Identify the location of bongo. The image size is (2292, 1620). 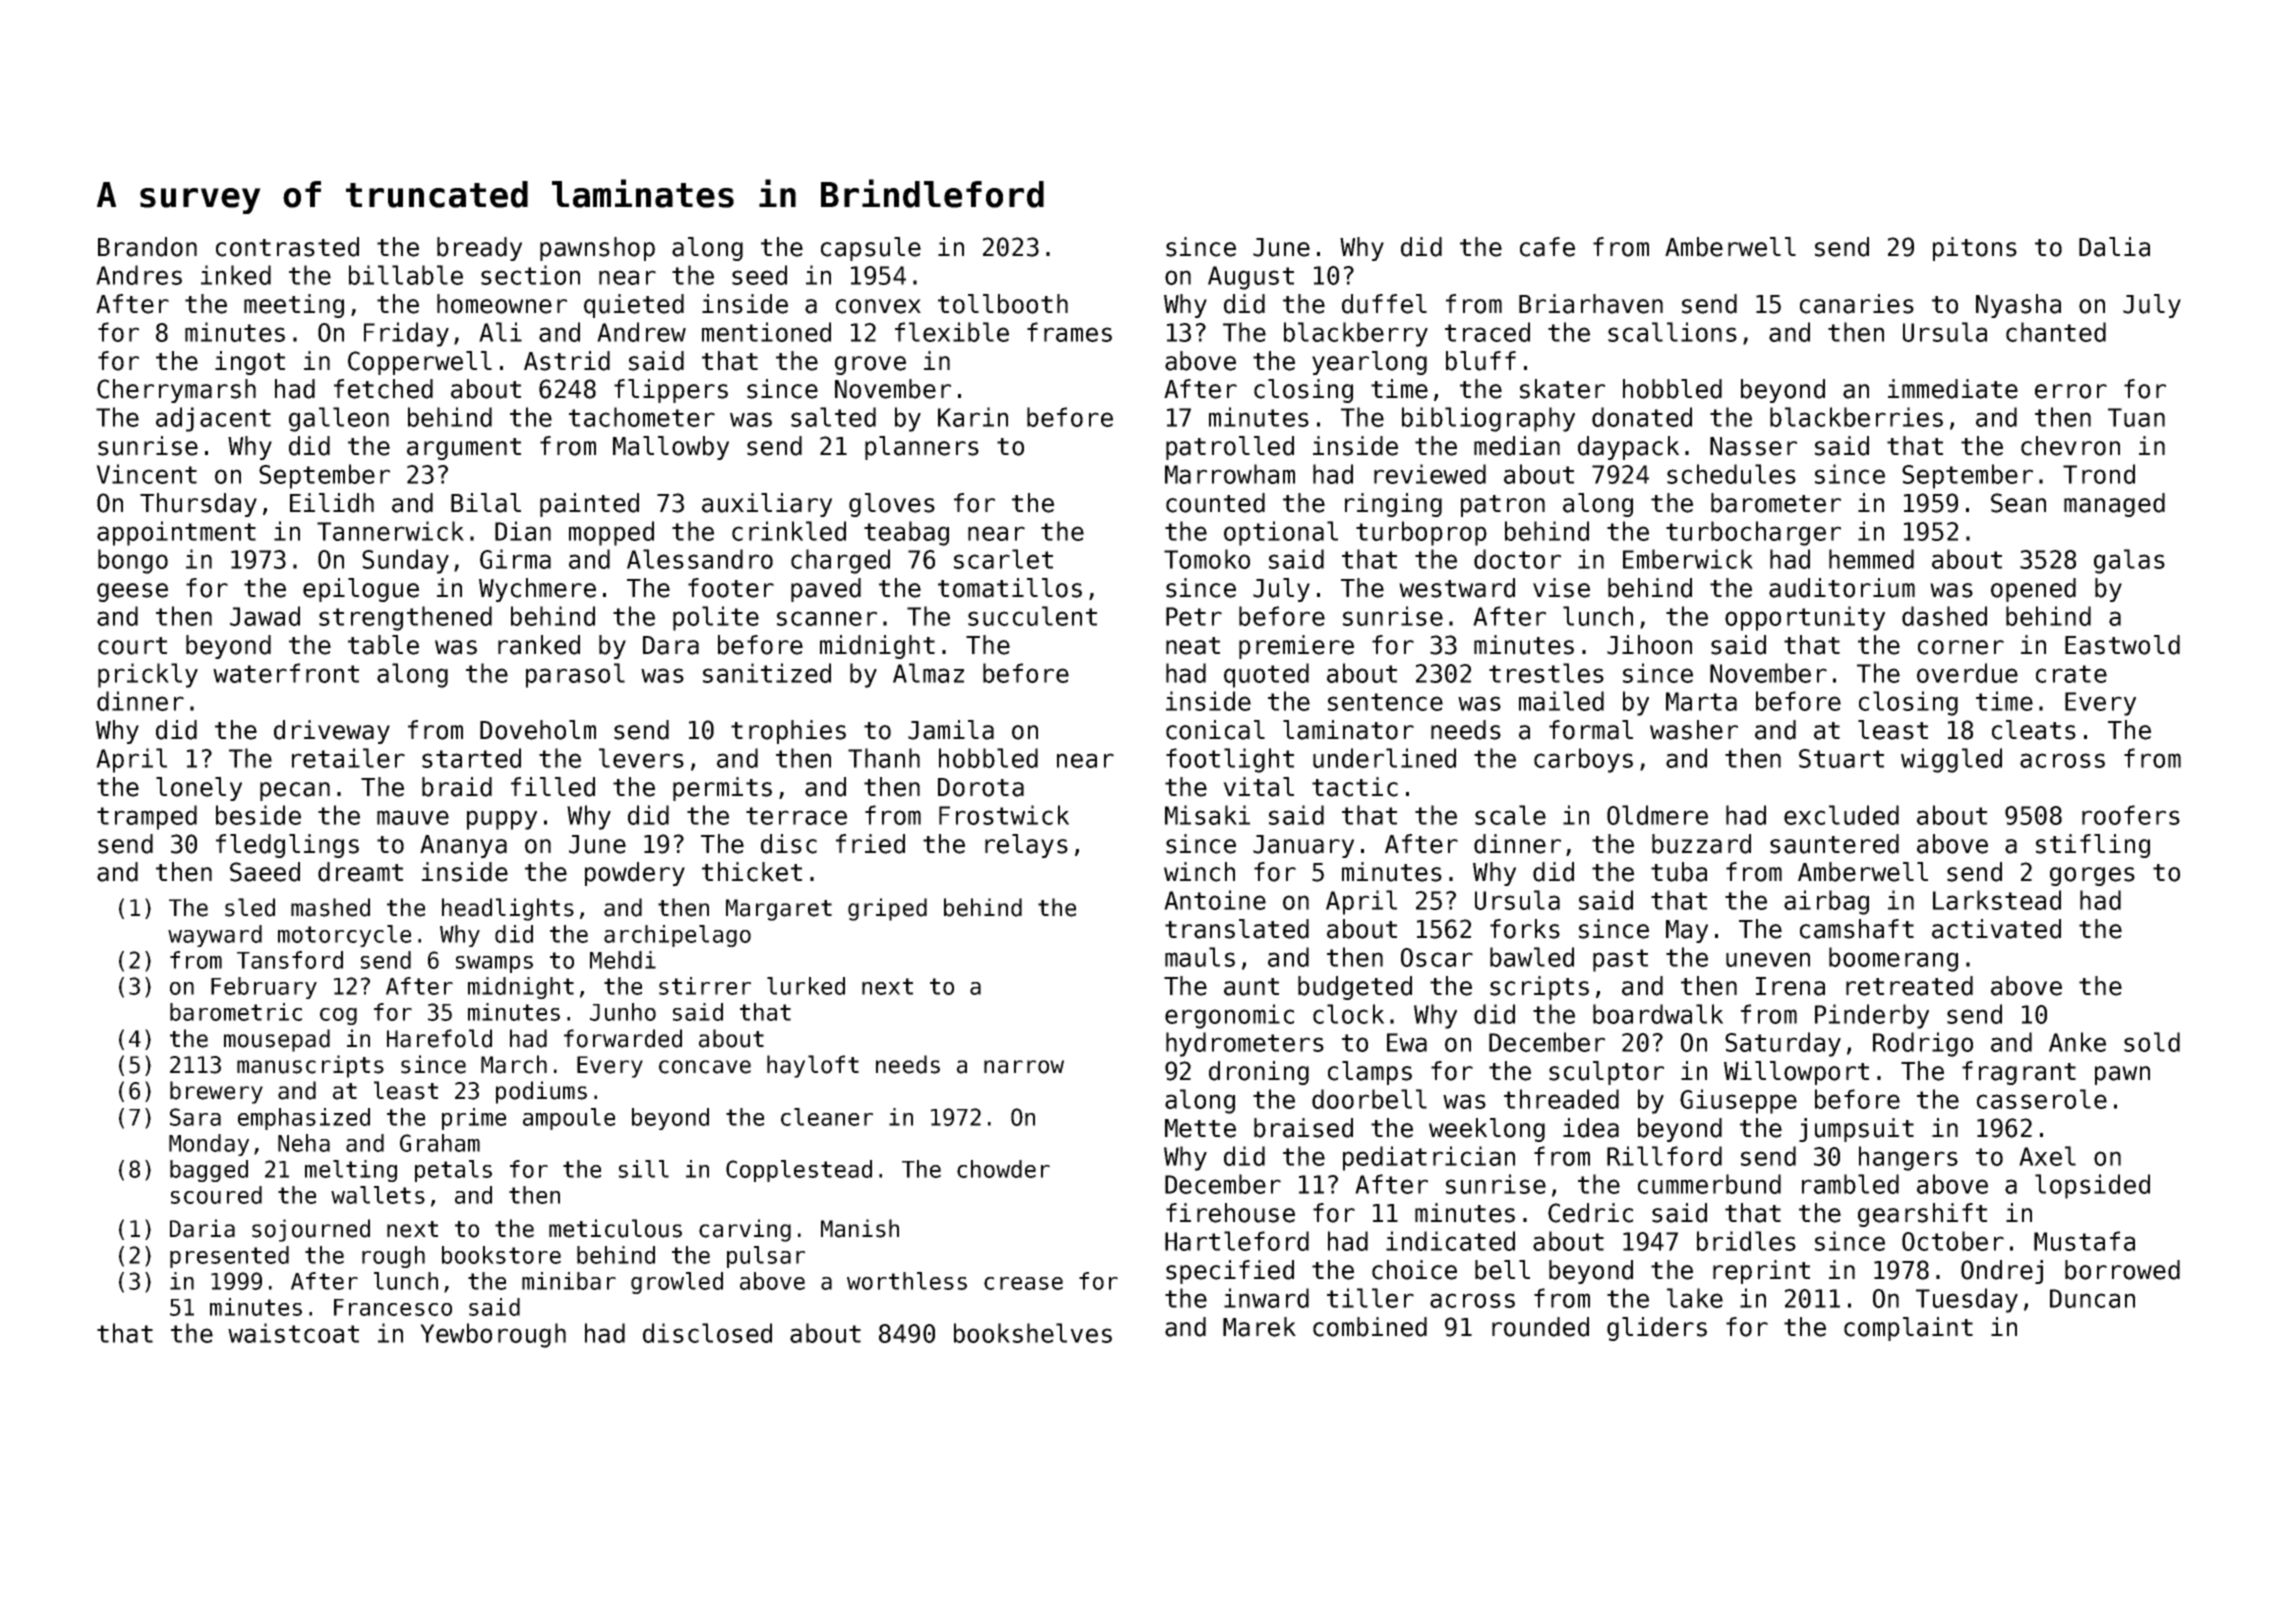
(133, 561).
